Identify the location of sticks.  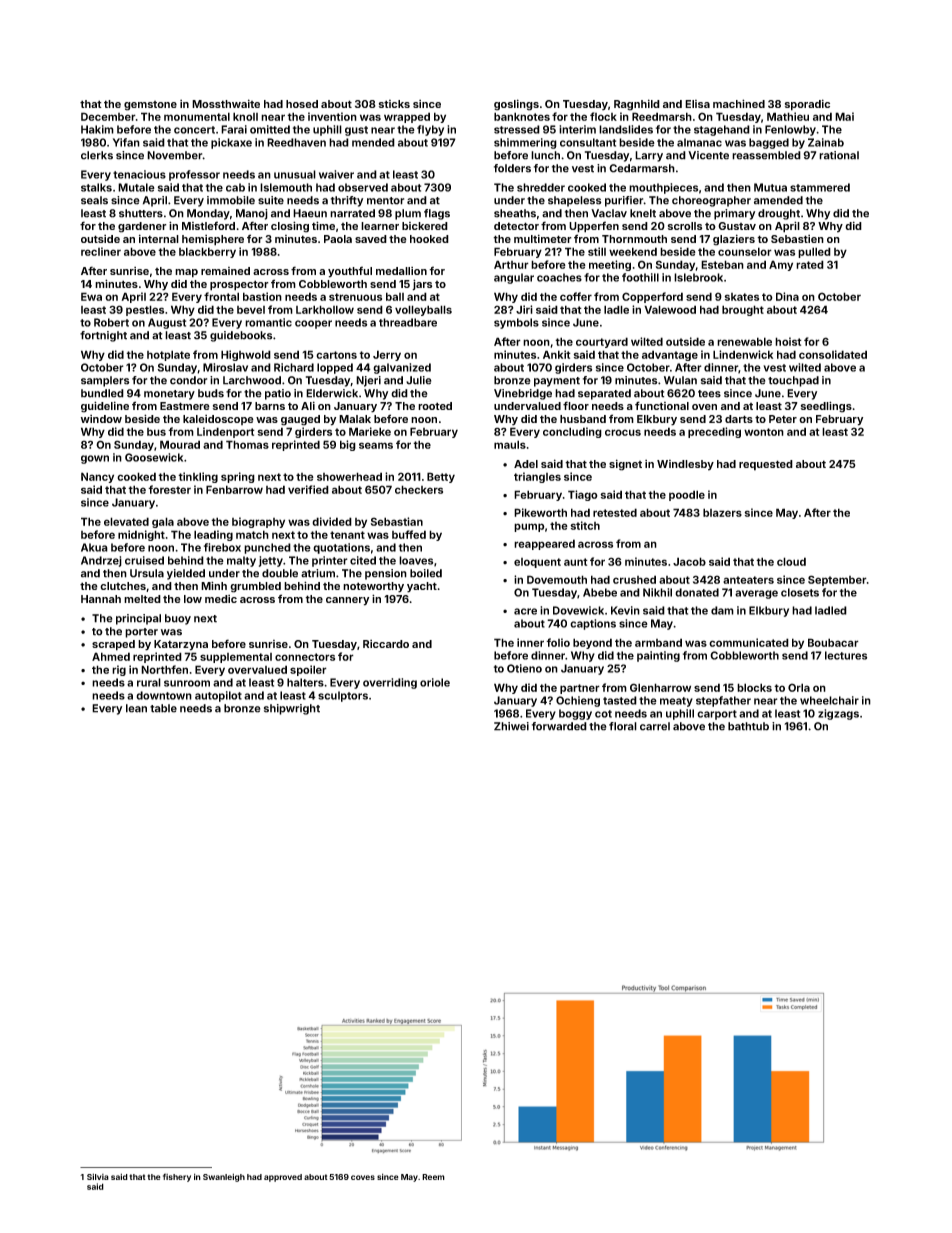
(394, 104).
